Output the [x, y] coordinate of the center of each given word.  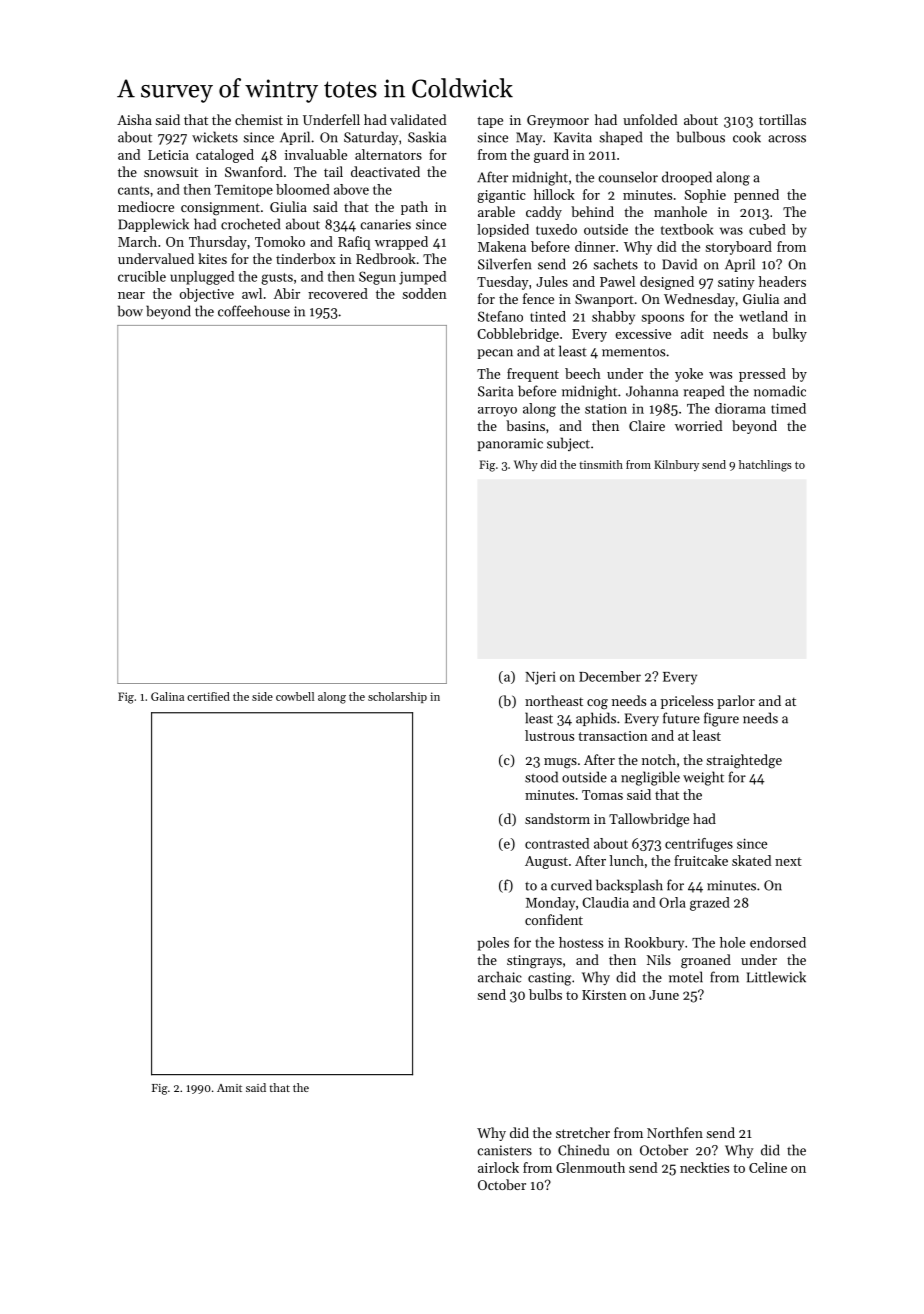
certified [208, 696]
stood [541, 777]
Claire [647, 425]
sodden [425, 293]
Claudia [605, 902]
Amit [229, 1088]
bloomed [303, 189]
